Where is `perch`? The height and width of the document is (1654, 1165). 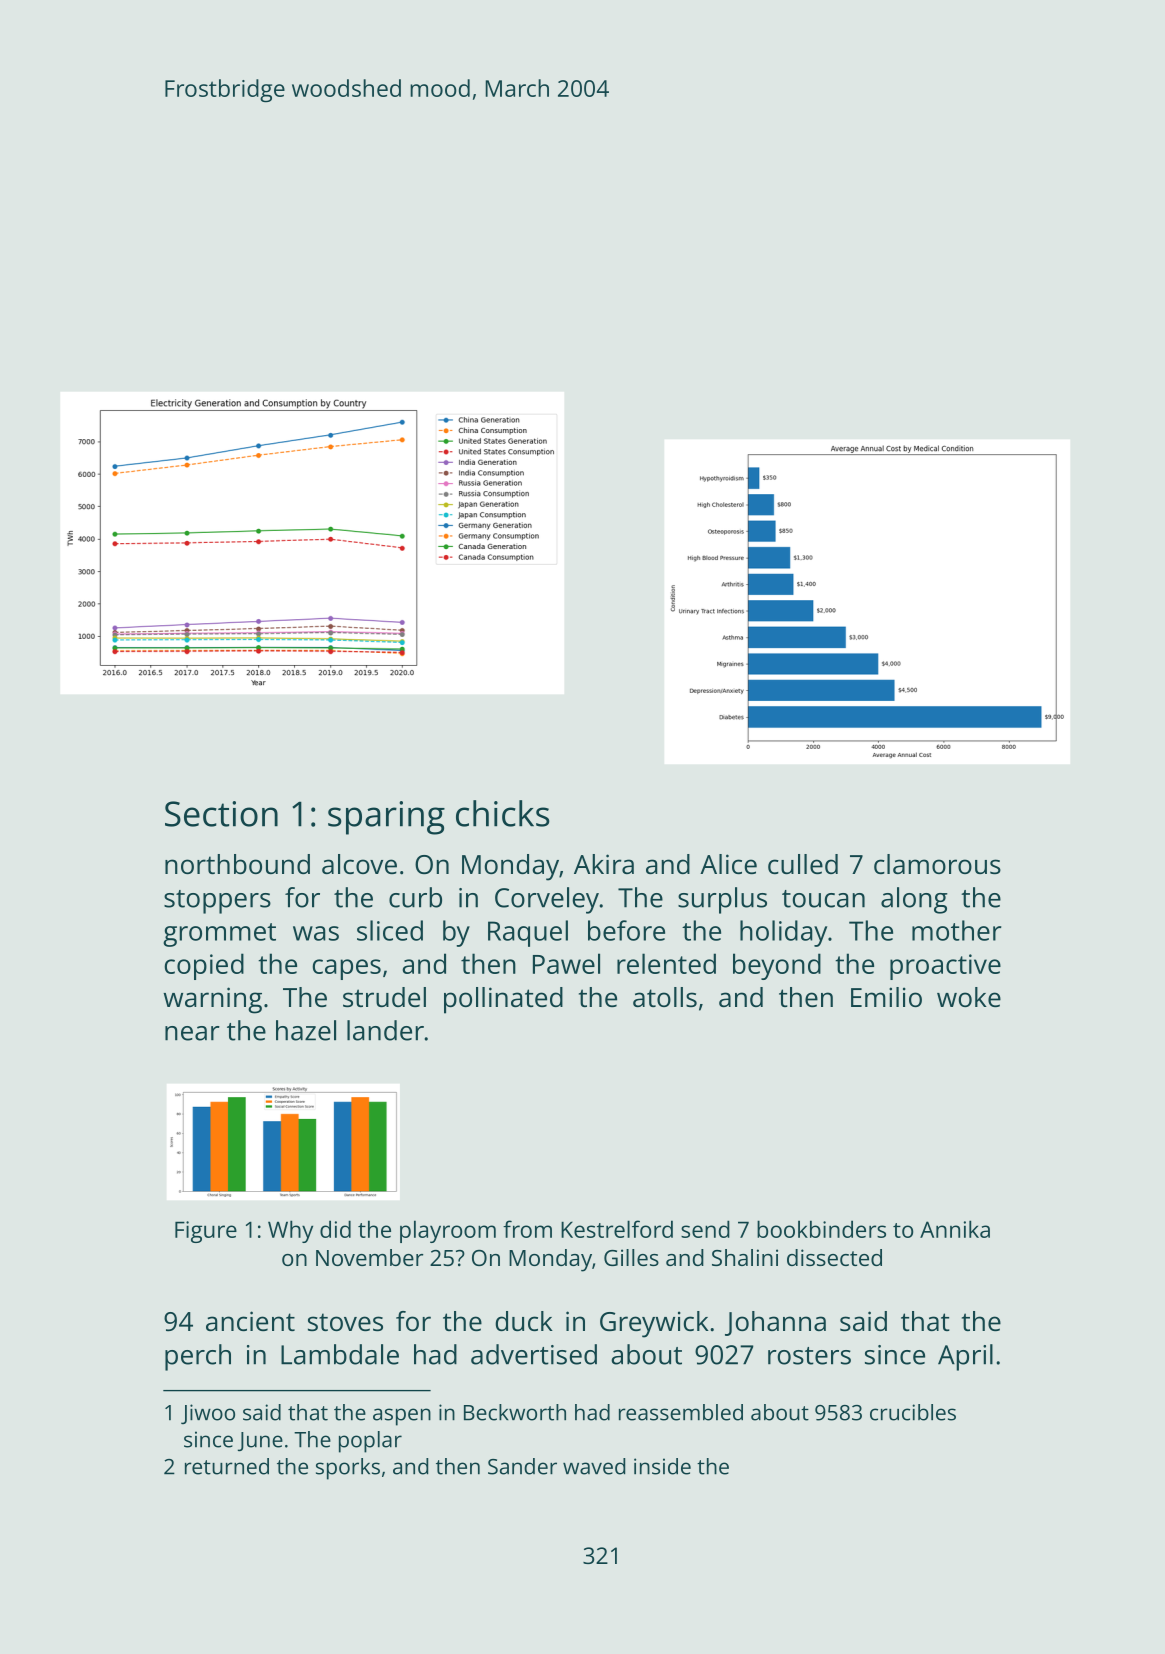
perch is located at coordinates (198, 1357).
